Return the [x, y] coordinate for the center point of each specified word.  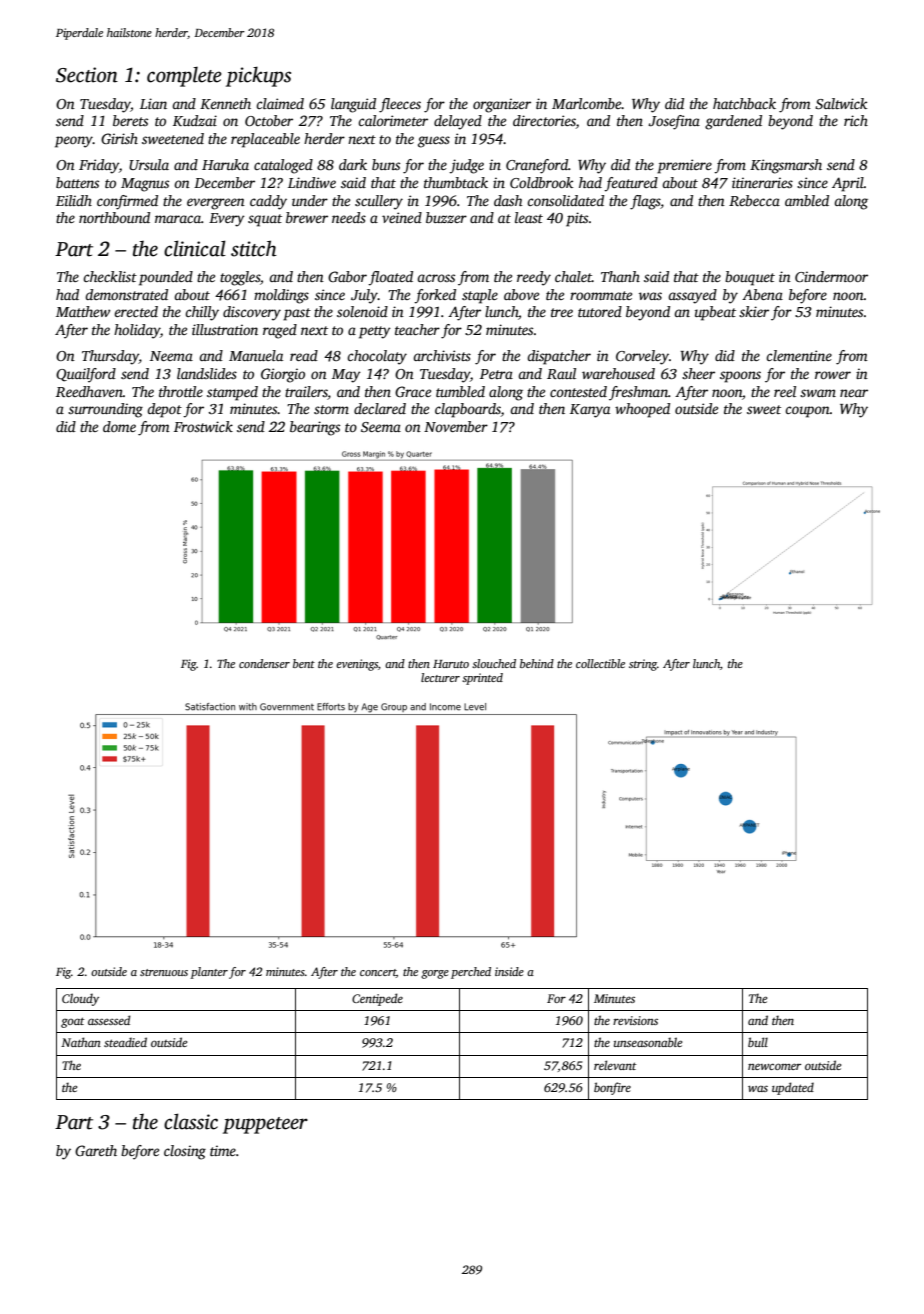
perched [471, 973]
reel [785, 391]
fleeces [400, 105]
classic [191, 1121]
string [643, 665]
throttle [181, 391]
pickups [258, 76]
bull [758, 1042]
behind [537, 663]
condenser [264, 663]
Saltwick [841, 103]
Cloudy [80, 999]
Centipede [377, 999]
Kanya [590, 411]
